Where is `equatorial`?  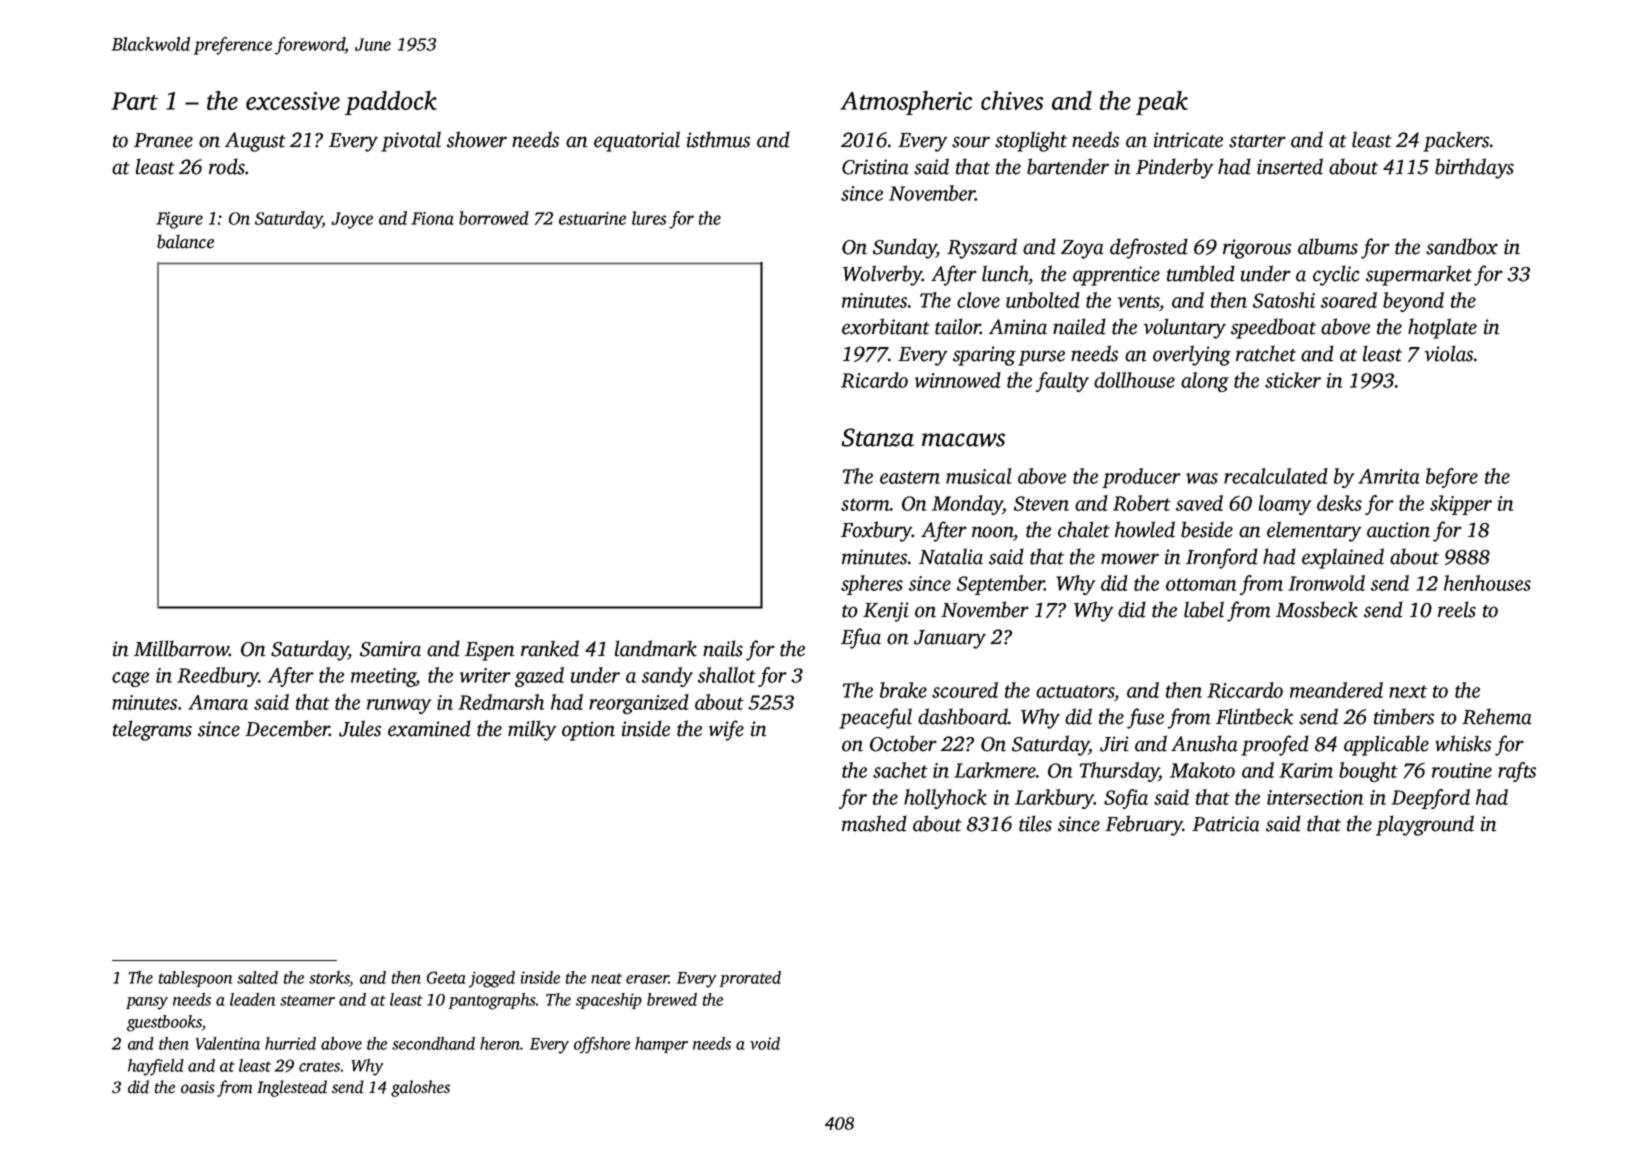 equatorial is located at coordinates (637, 141).
